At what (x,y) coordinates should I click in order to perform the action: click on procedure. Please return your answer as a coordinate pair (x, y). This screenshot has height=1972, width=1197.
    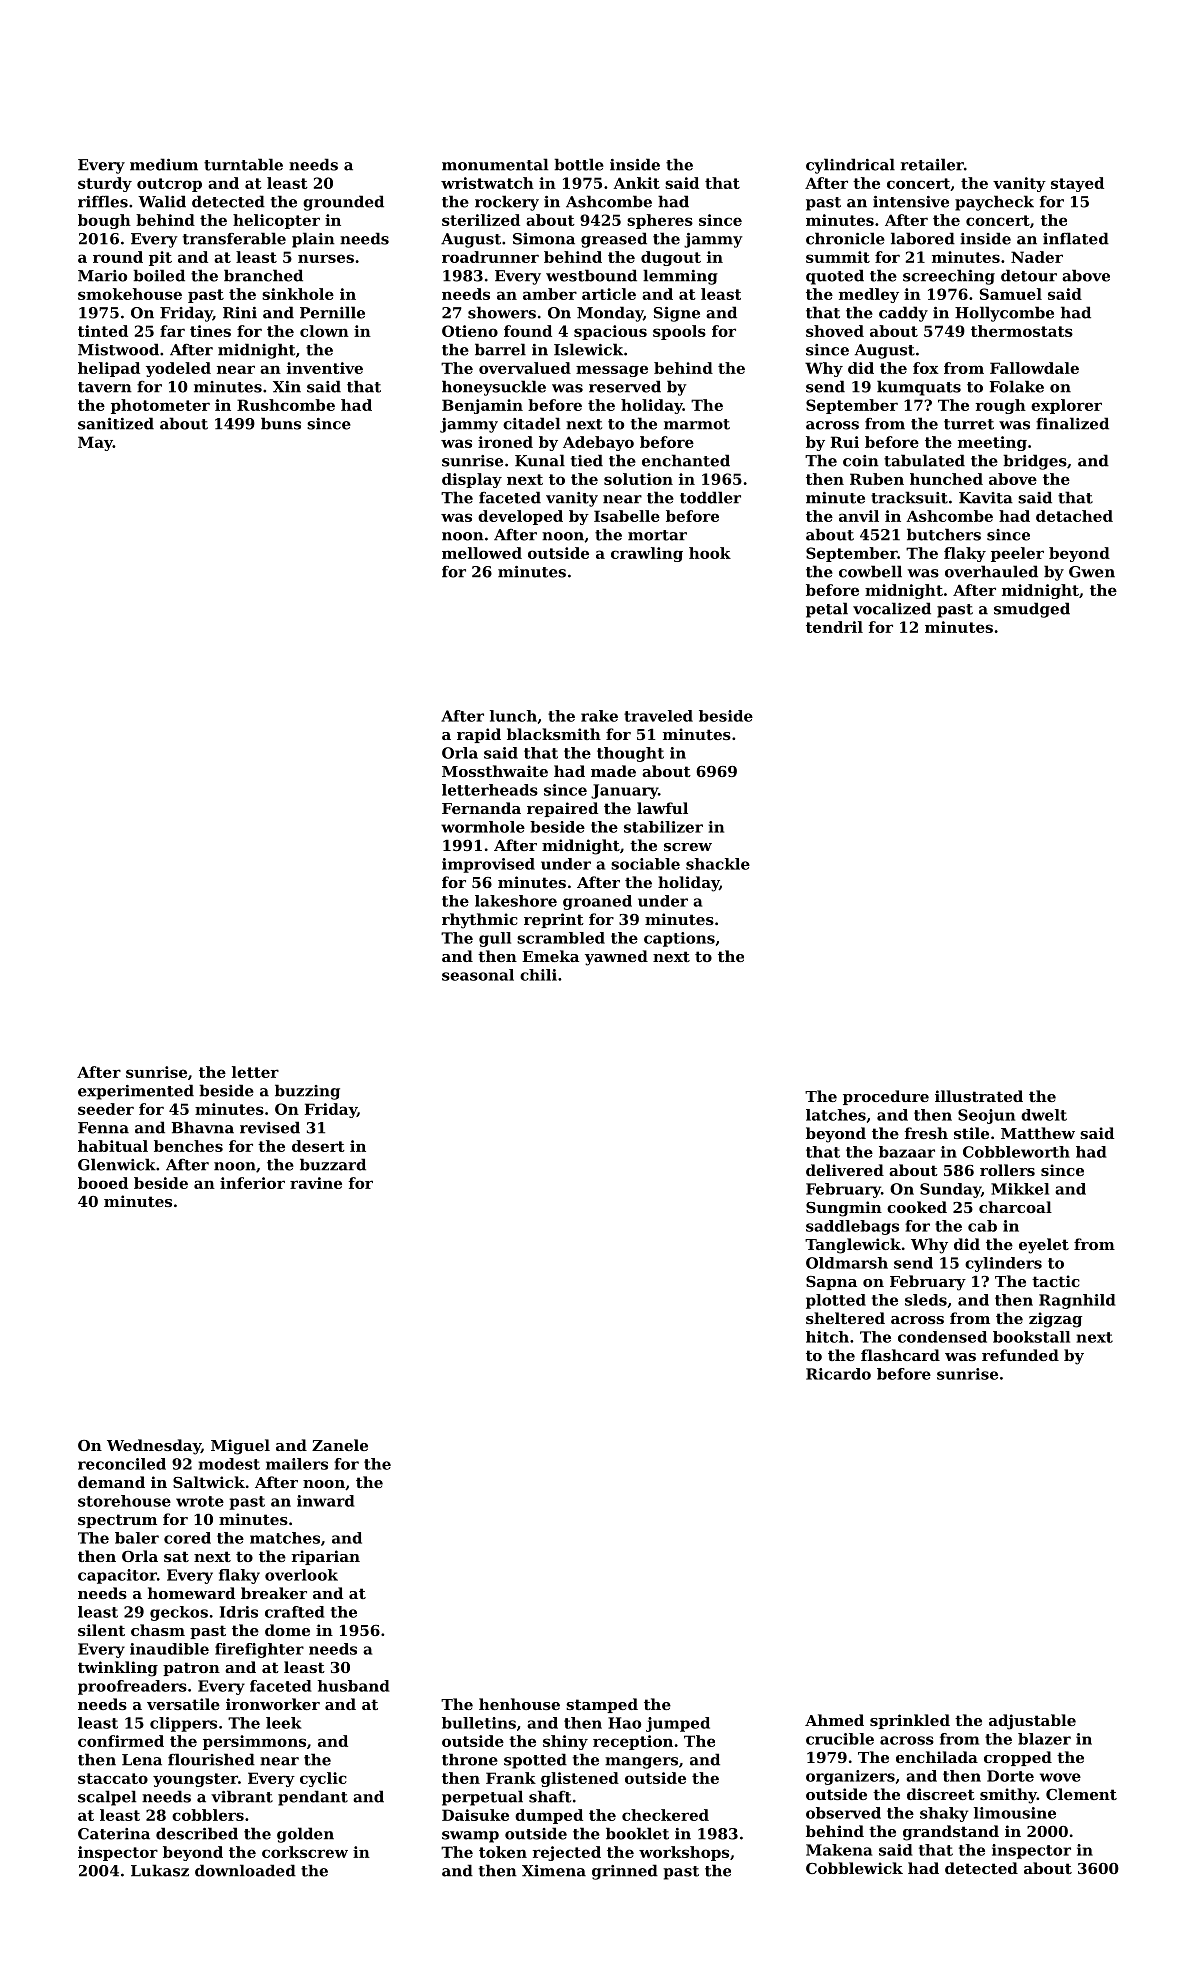
    Looking at the image, I should click on (886, 1097).
